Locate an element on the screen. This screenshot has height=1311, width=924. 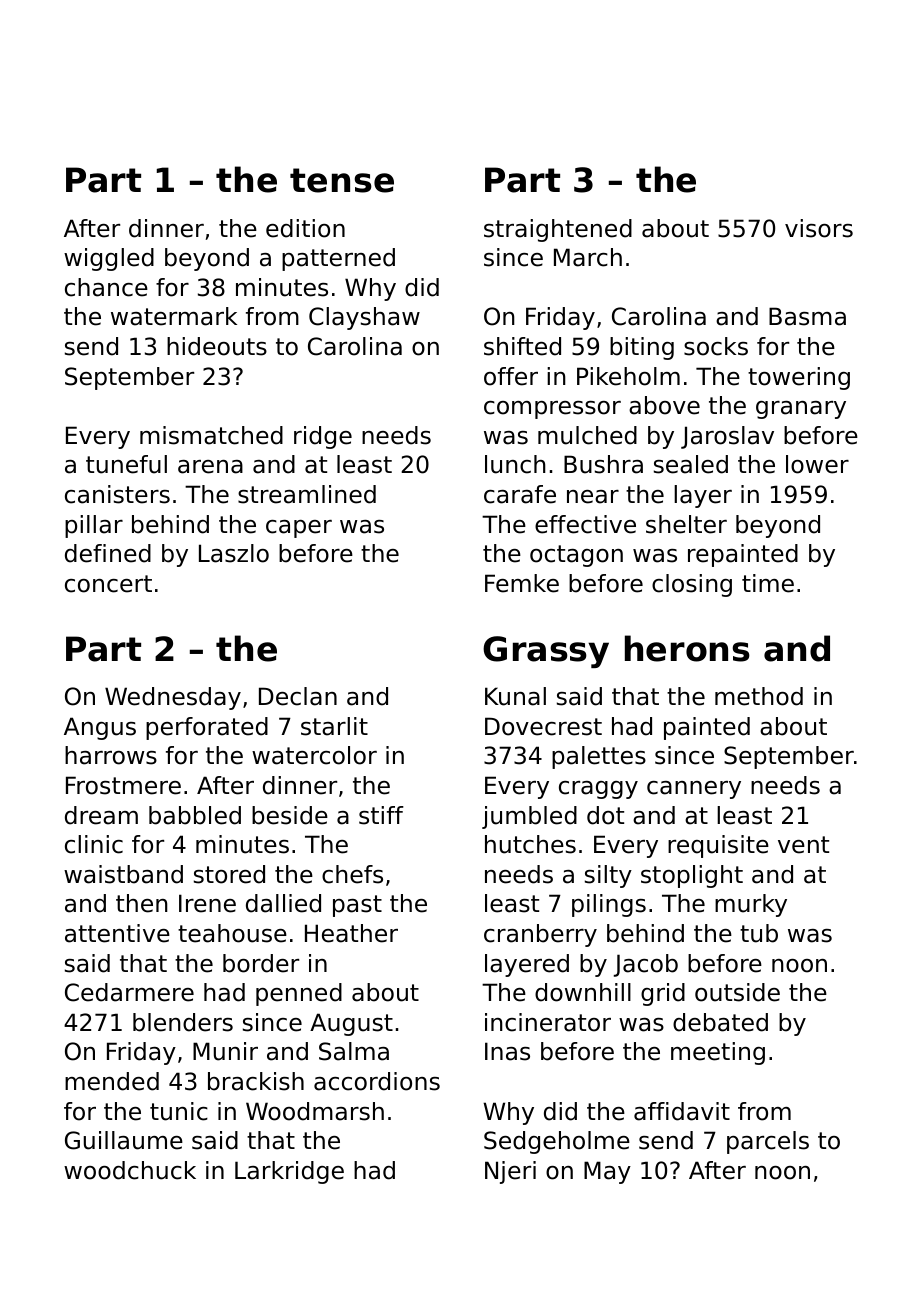
pilings is located at coordinates (609, 905).
